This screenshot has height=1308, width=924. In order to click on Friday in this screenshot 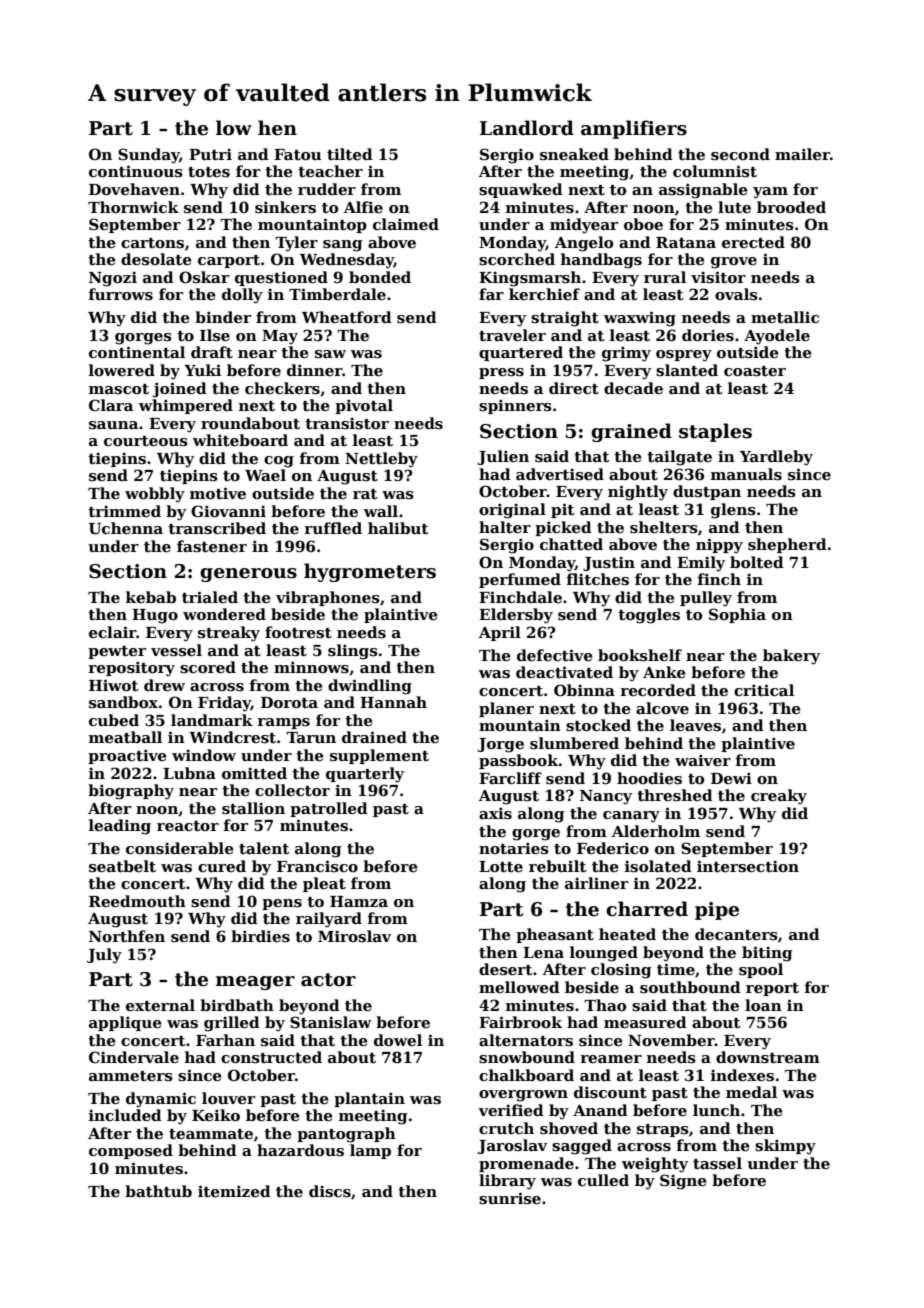, I will do `click(224, 704)`.
